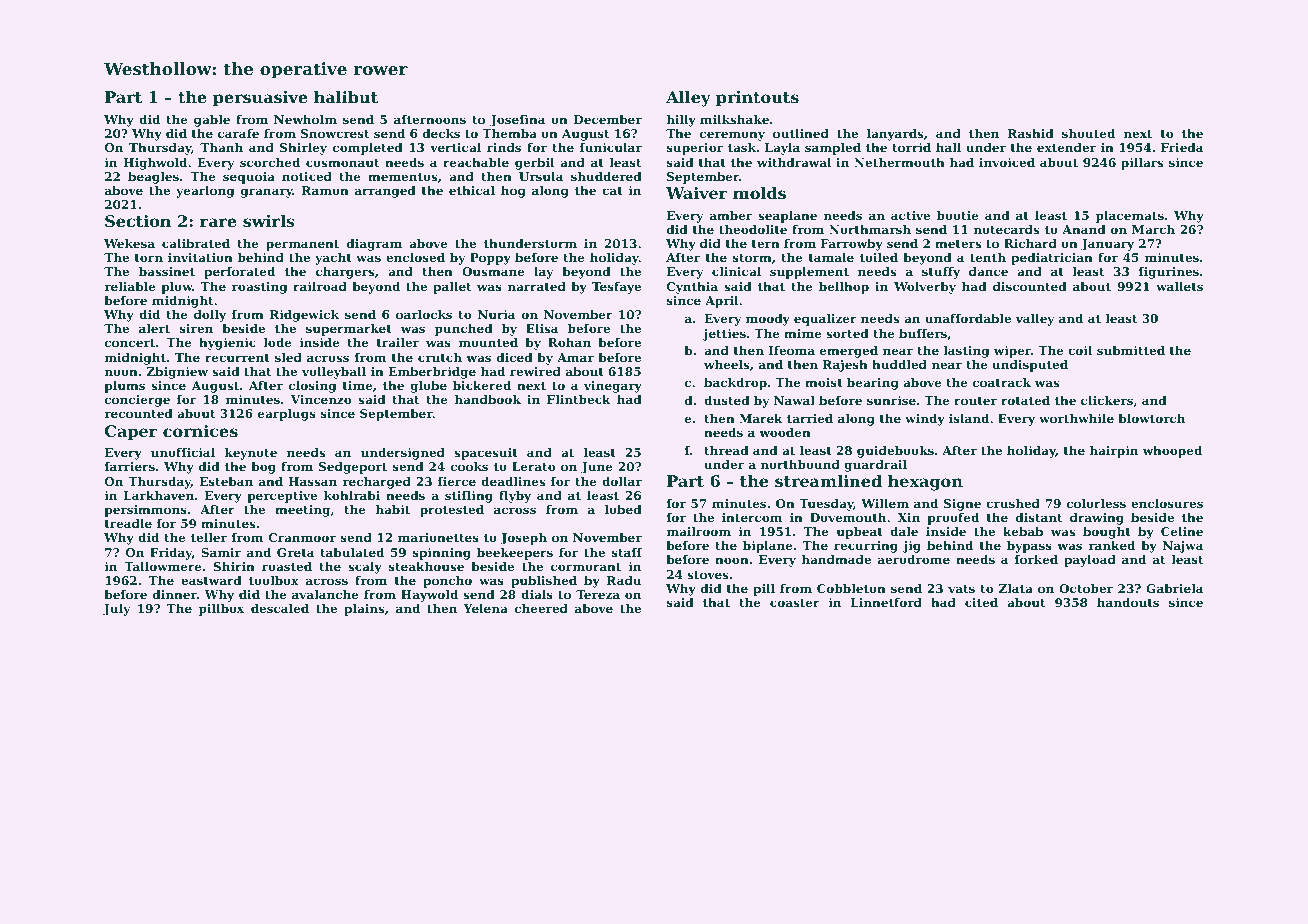 The image size is (1308, 924). Describe the element at coordinates (910, 215) in the screenshot. I see `active` at that location.
